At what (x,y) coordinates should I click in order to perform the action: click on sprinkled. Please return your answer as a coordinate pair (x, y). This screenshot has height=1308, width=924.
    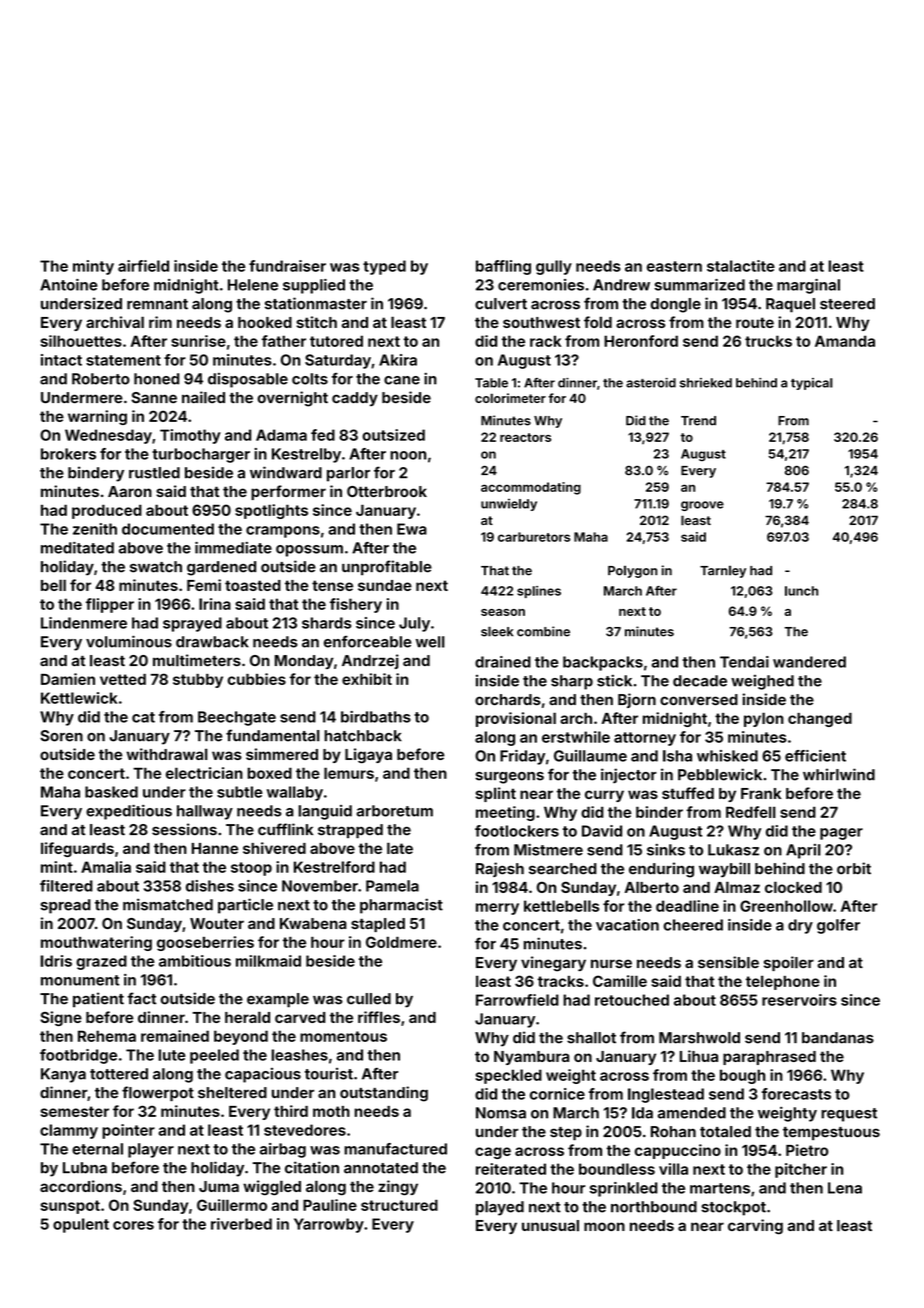
    Looking at the image, I should click on (624, 1189).
